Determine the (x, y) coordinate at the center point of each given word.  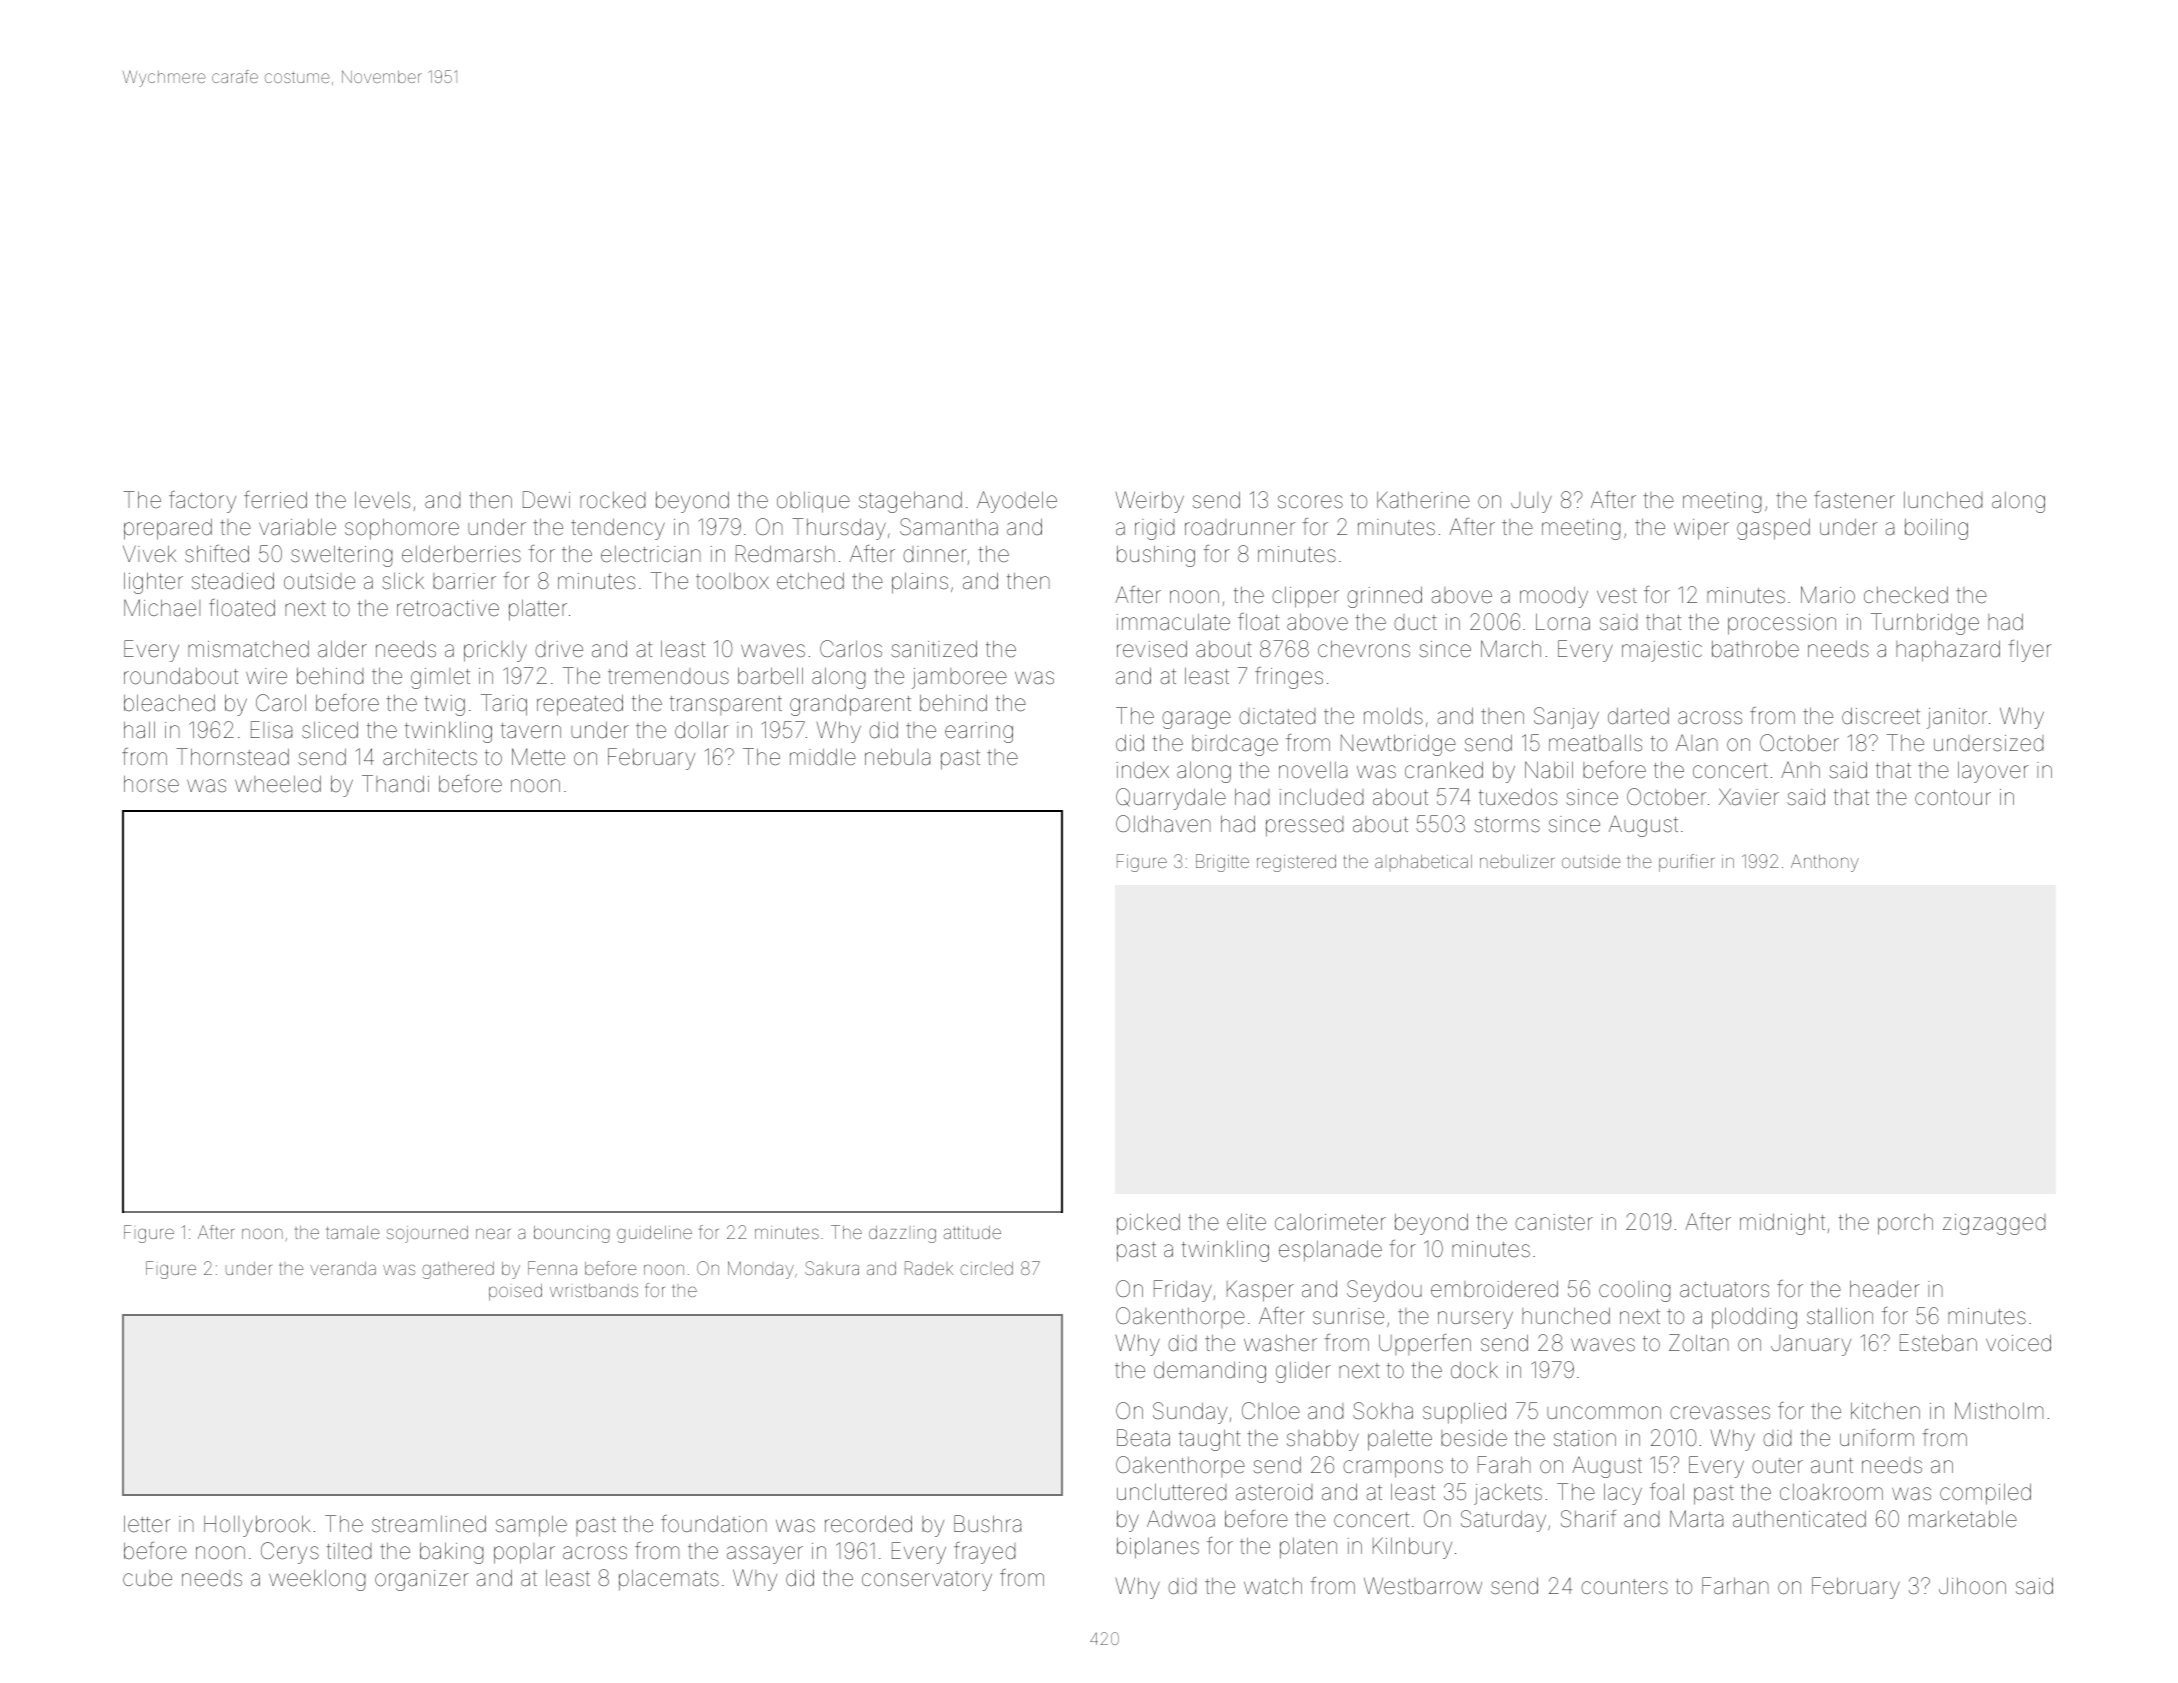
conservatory (927, 1581)
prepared (168, 529)
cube (147, 1578)
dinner (935, 554)
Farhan (1735, 1586)
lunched (1943, 500)
